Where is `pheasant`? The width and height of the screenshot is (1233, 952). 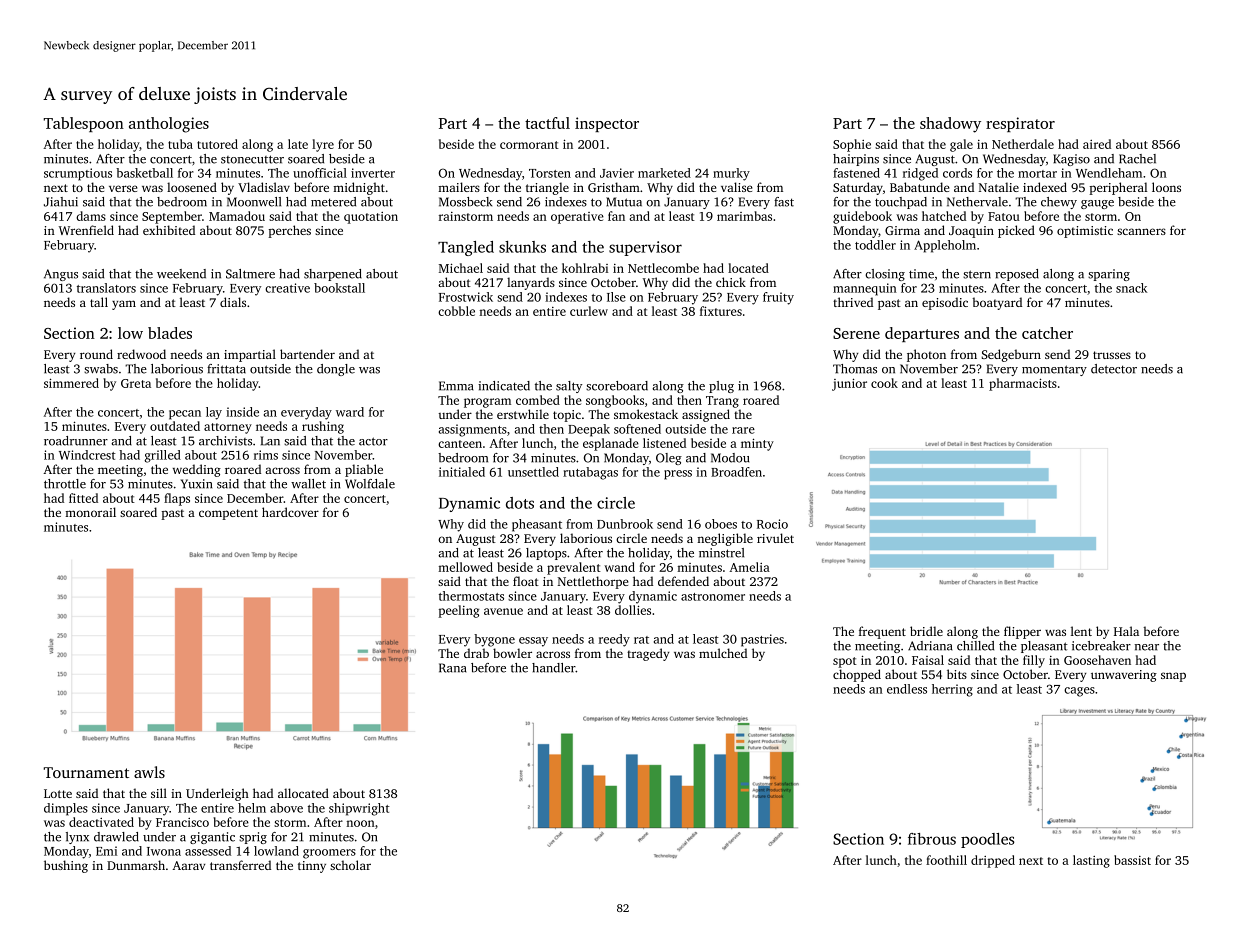 pheasant is located at coordinates (537, 525).
